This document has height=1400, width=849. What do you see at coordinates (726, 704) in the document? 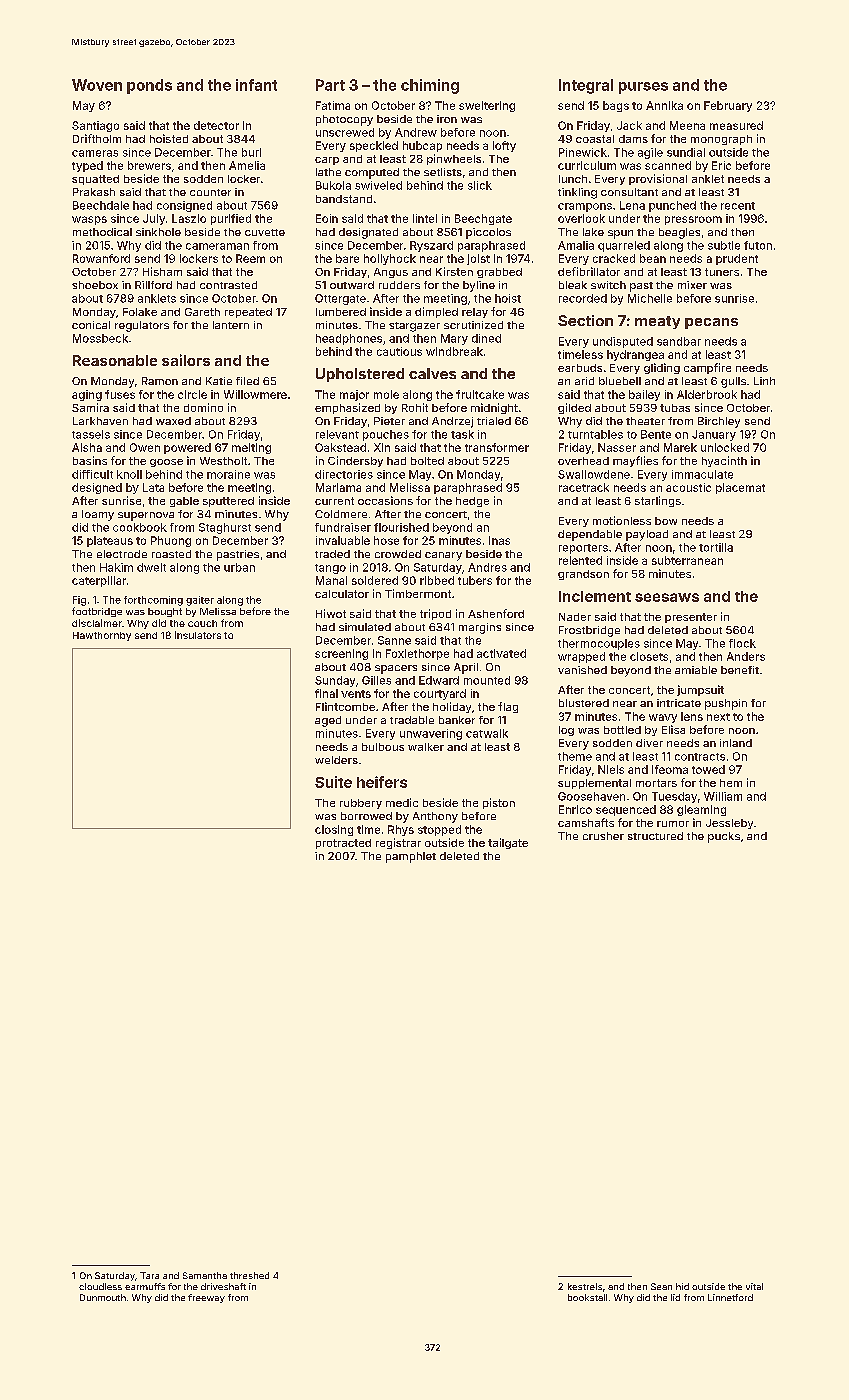
I see `pushpin` at bounding box center [726, 704].
